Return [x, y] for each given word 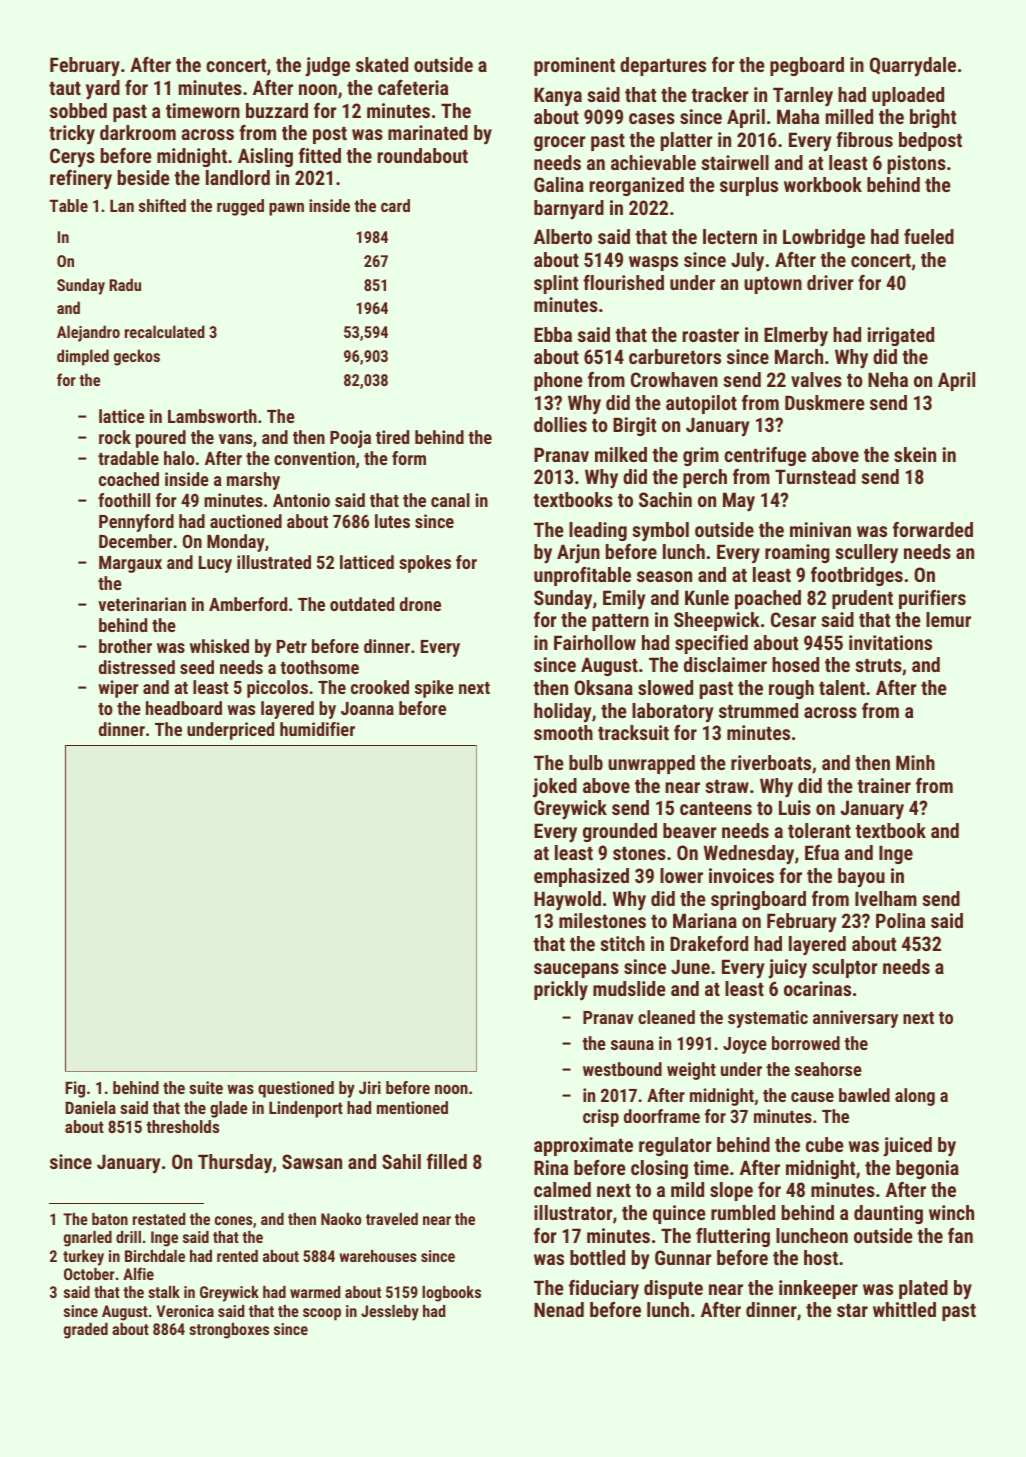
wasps [653, 263]
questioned [296, 1089]
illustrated [274, 562]
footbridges [857, 576]
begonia [927, 1169]
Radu [125, 284]
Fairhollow [595, 642]
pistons [917, 164]
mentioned [412, 1107]
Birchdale [155, 1256]
